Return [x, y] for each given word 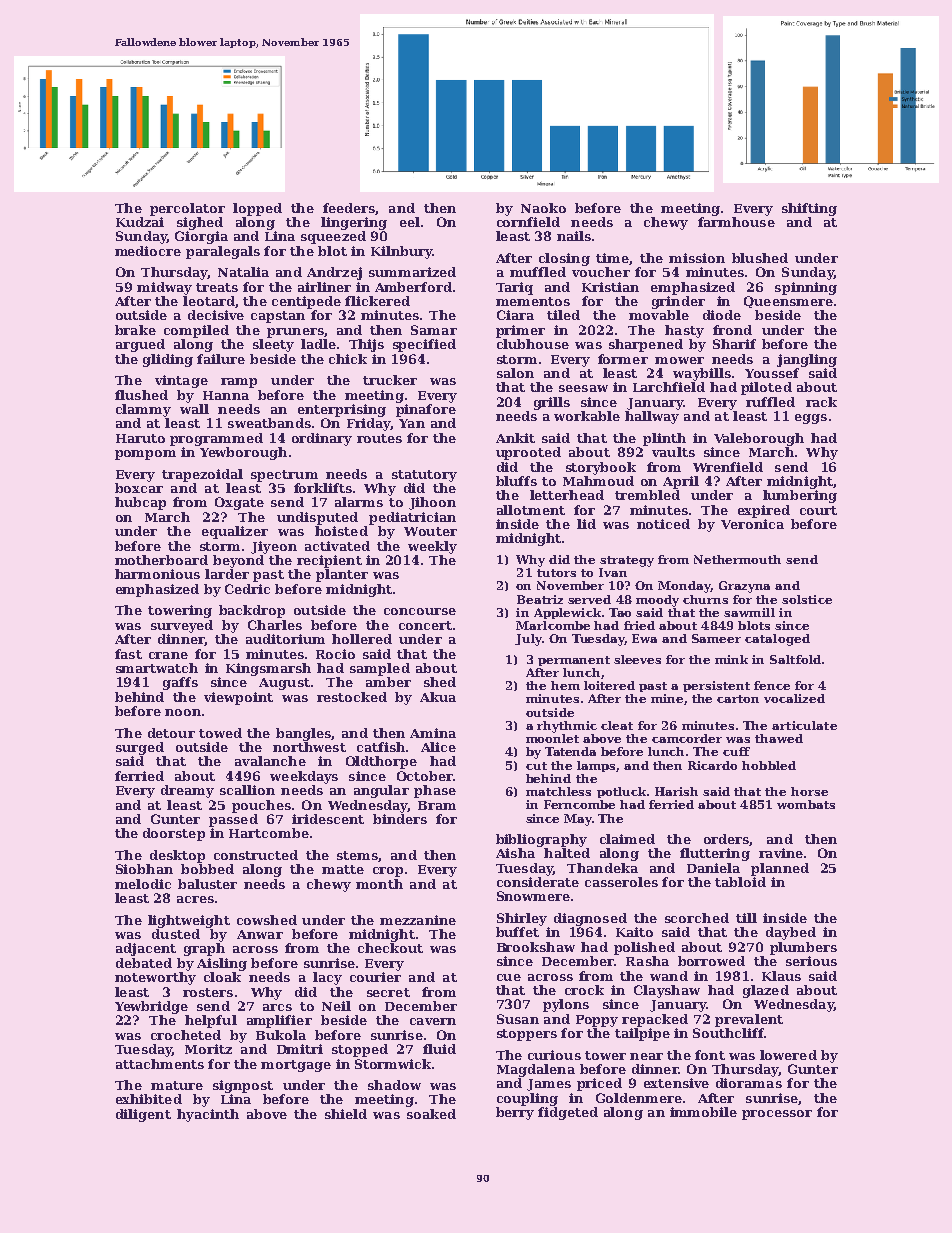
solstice [807, 599]
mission [697, 258]
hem [565, 685]
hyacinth [208, 1115]
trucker [390, 380]
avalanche [270, 761]
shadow [394, 1085]
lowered [788, 1055]
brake [135, 330]
